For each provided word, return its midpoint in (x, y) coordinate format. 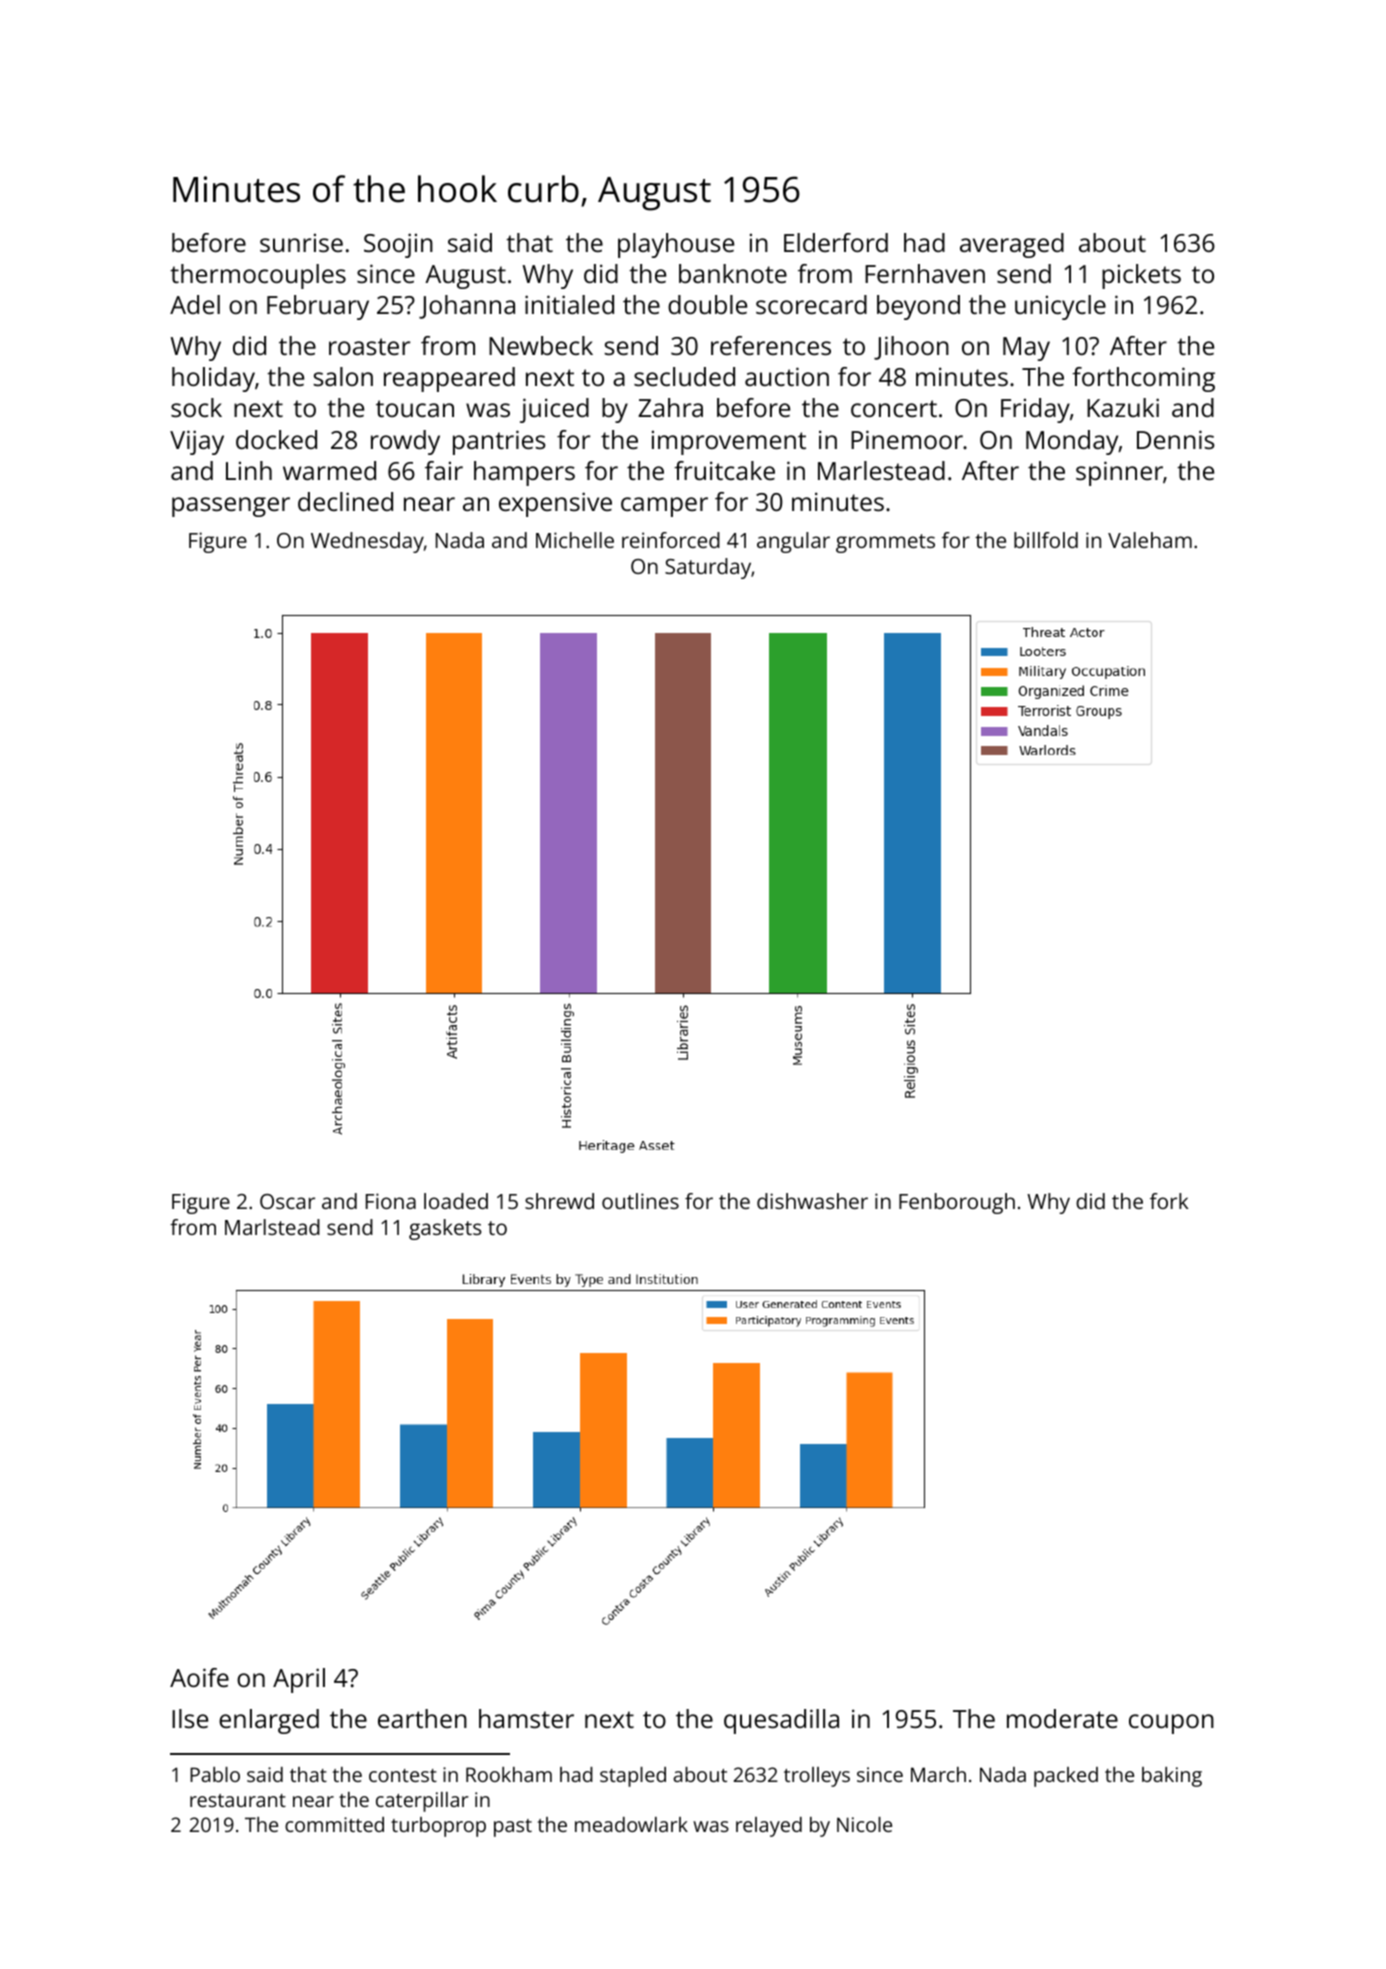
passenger (231, 507)
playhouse (676, 245)
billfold (1046, 540)
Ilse (190, 1718)
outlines (640, 1201)
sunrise (301, 242)
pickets (1141, 276)
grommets (885, 543)
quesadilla (781, 1721)
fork (1169, 1201)
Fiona (391, 1201)
